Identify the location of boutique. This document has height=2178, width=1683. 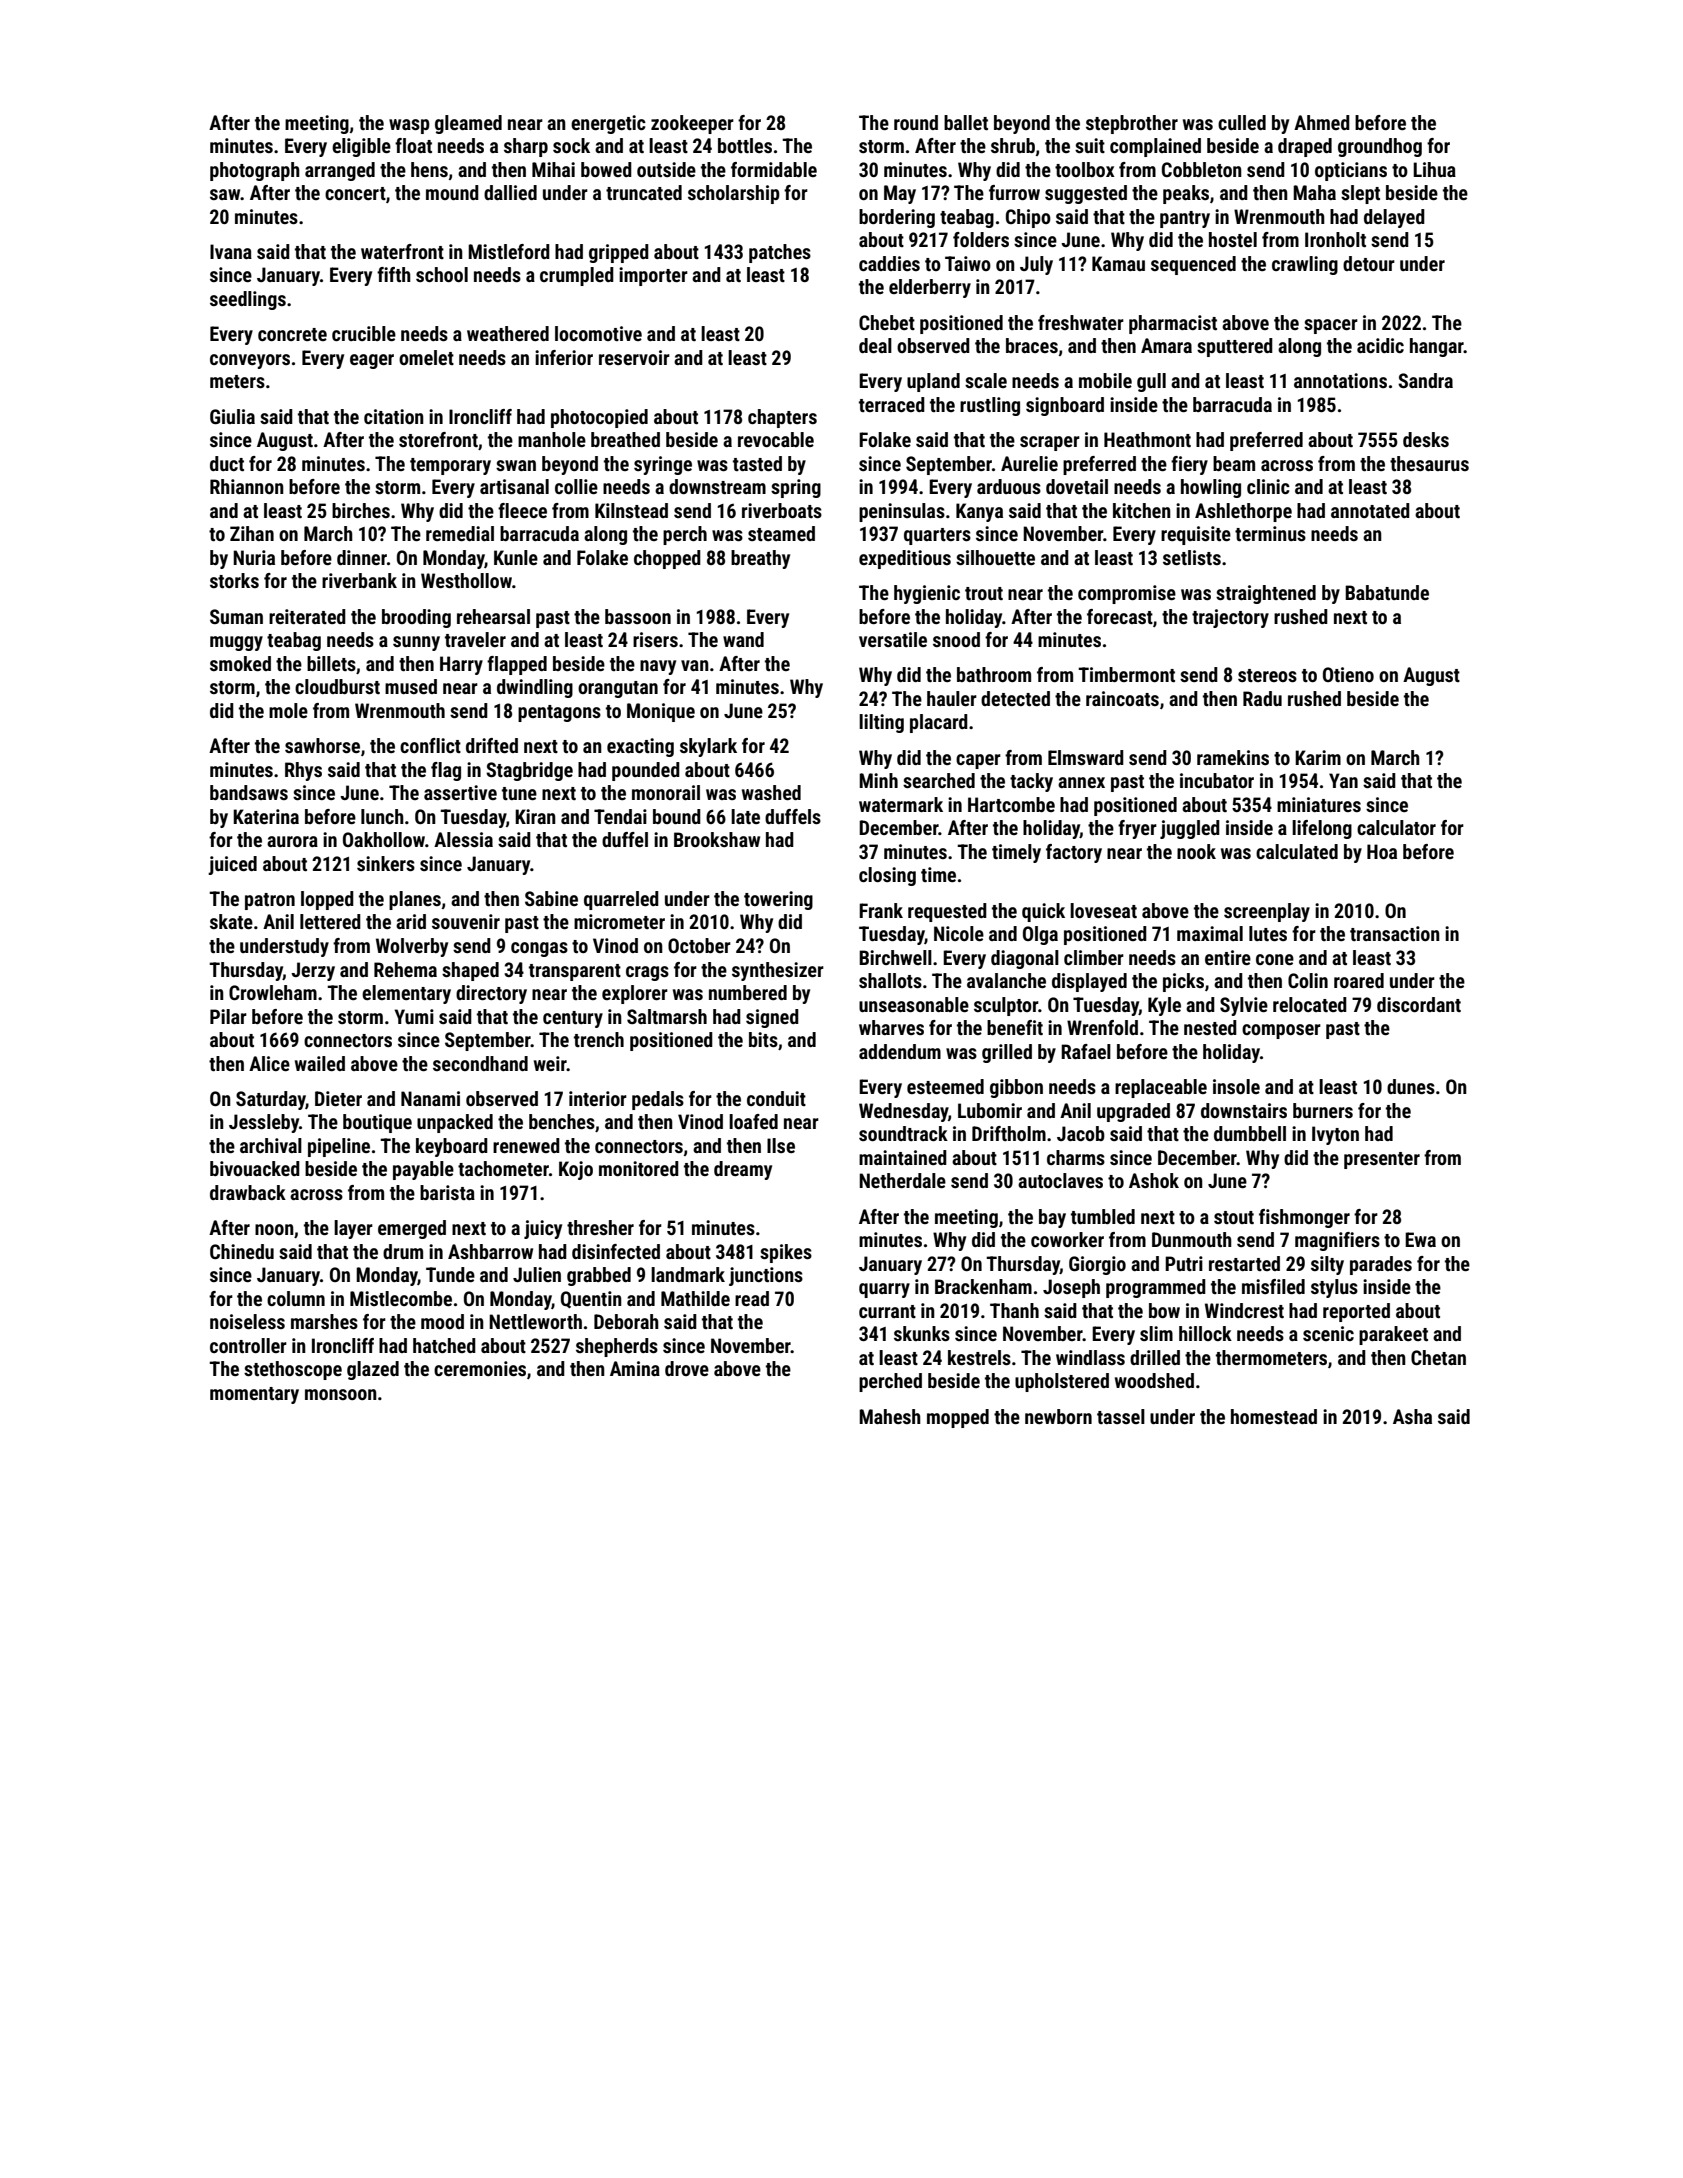
(377, 1123).
